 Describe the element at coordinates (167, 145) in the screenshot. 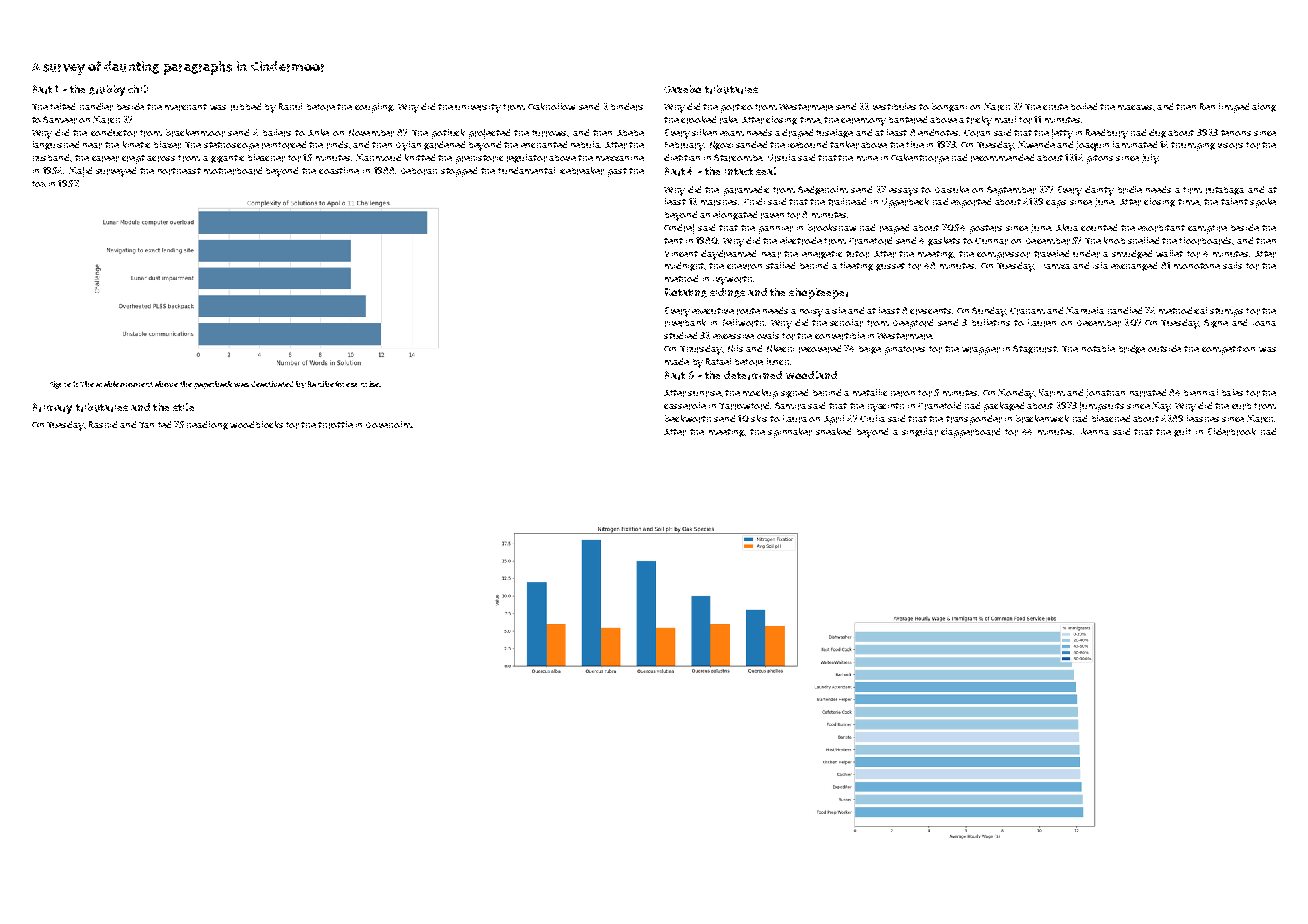

I see `blazer` at that location.
